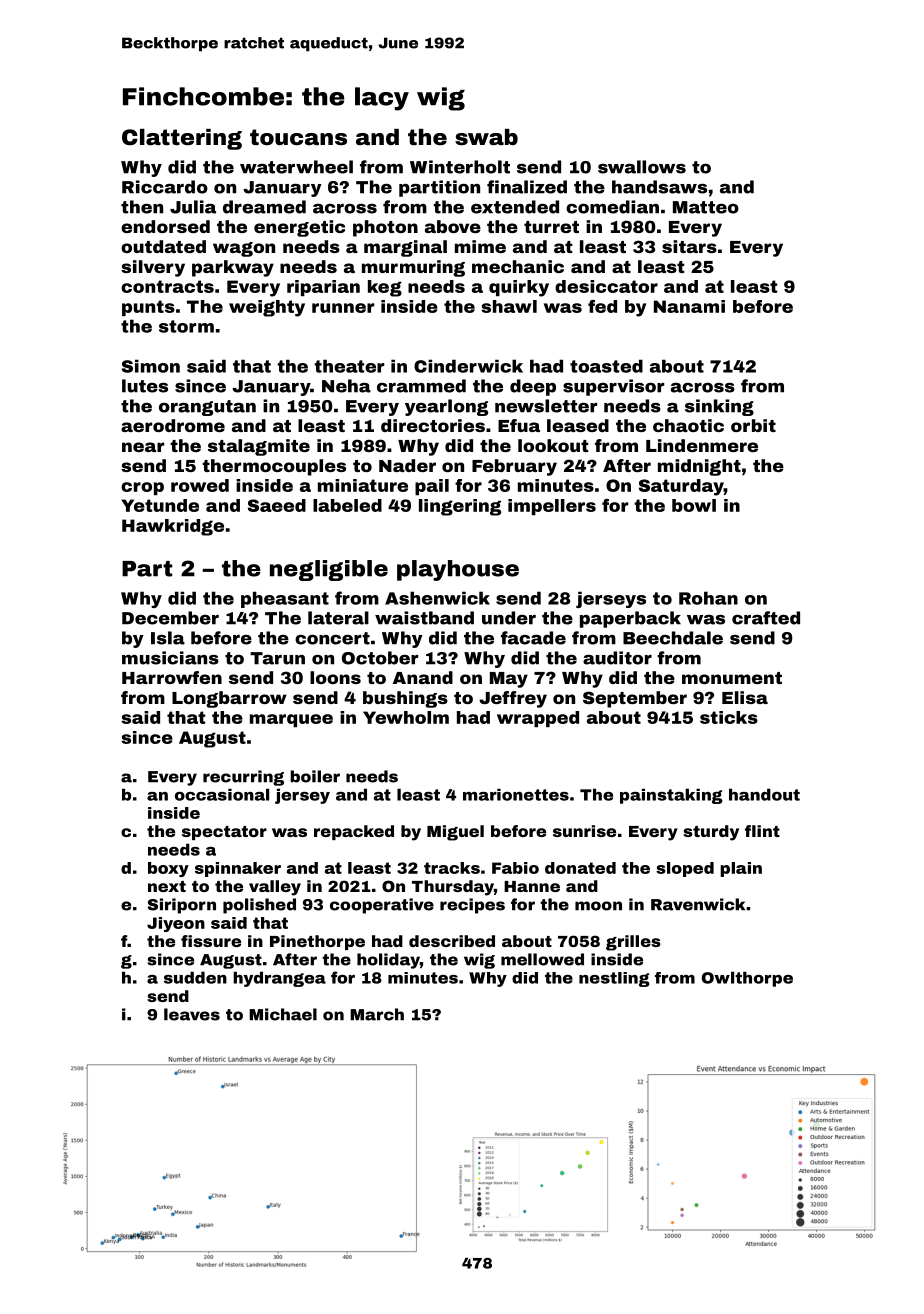 The image size is (924, 1314). Describe the element at coordinates (689, 306) in the page. I see `Nanami` at that location.
